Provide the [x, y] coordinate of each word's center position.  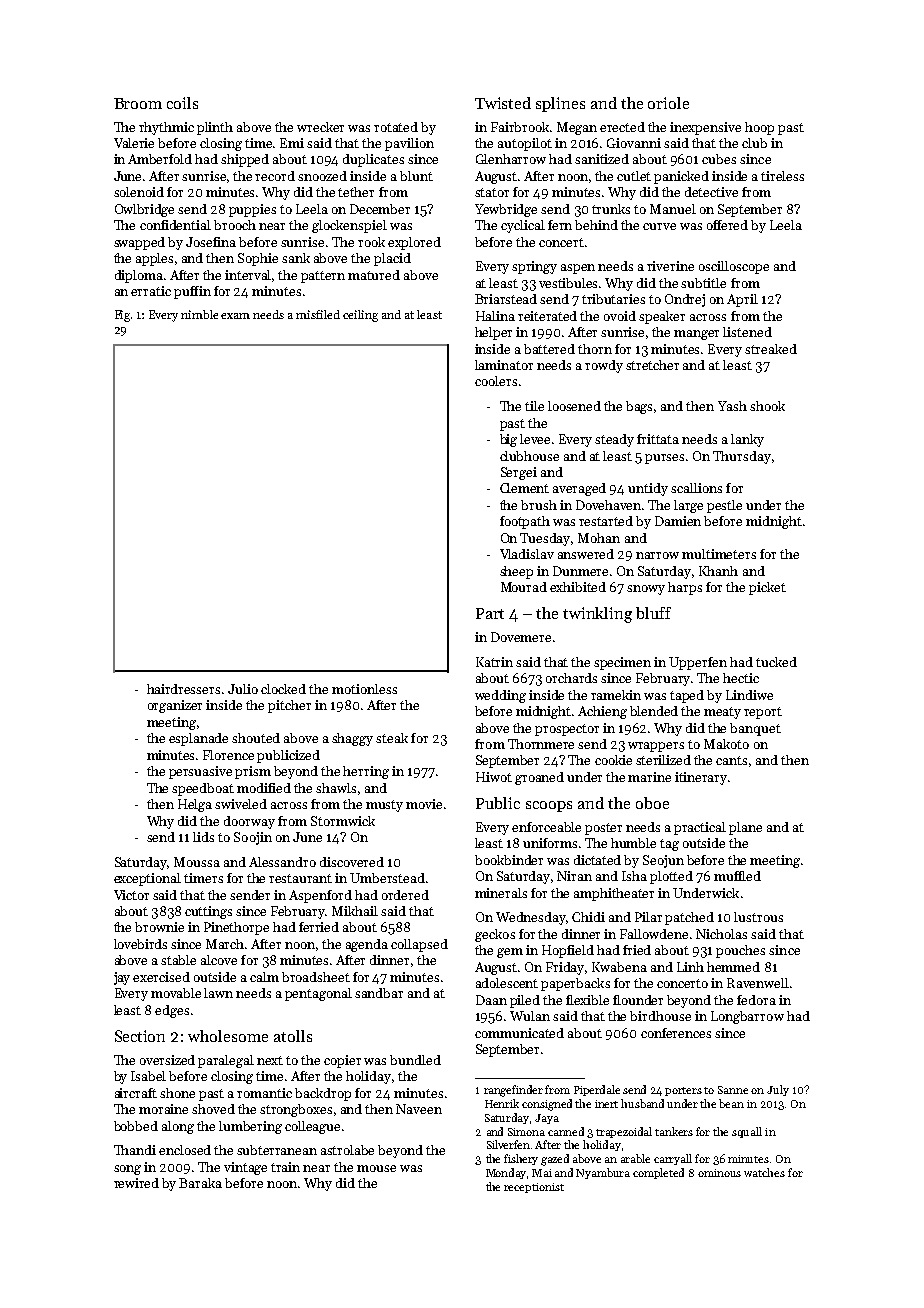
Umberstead [387, 878]
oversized [167, 1060]
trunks [611, 209]
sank [296, 258]
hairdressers [183, 689]
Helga [195, 805]
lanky [747, 440]
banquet [755, 729]
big [508, 440]
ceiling [360, 316]
